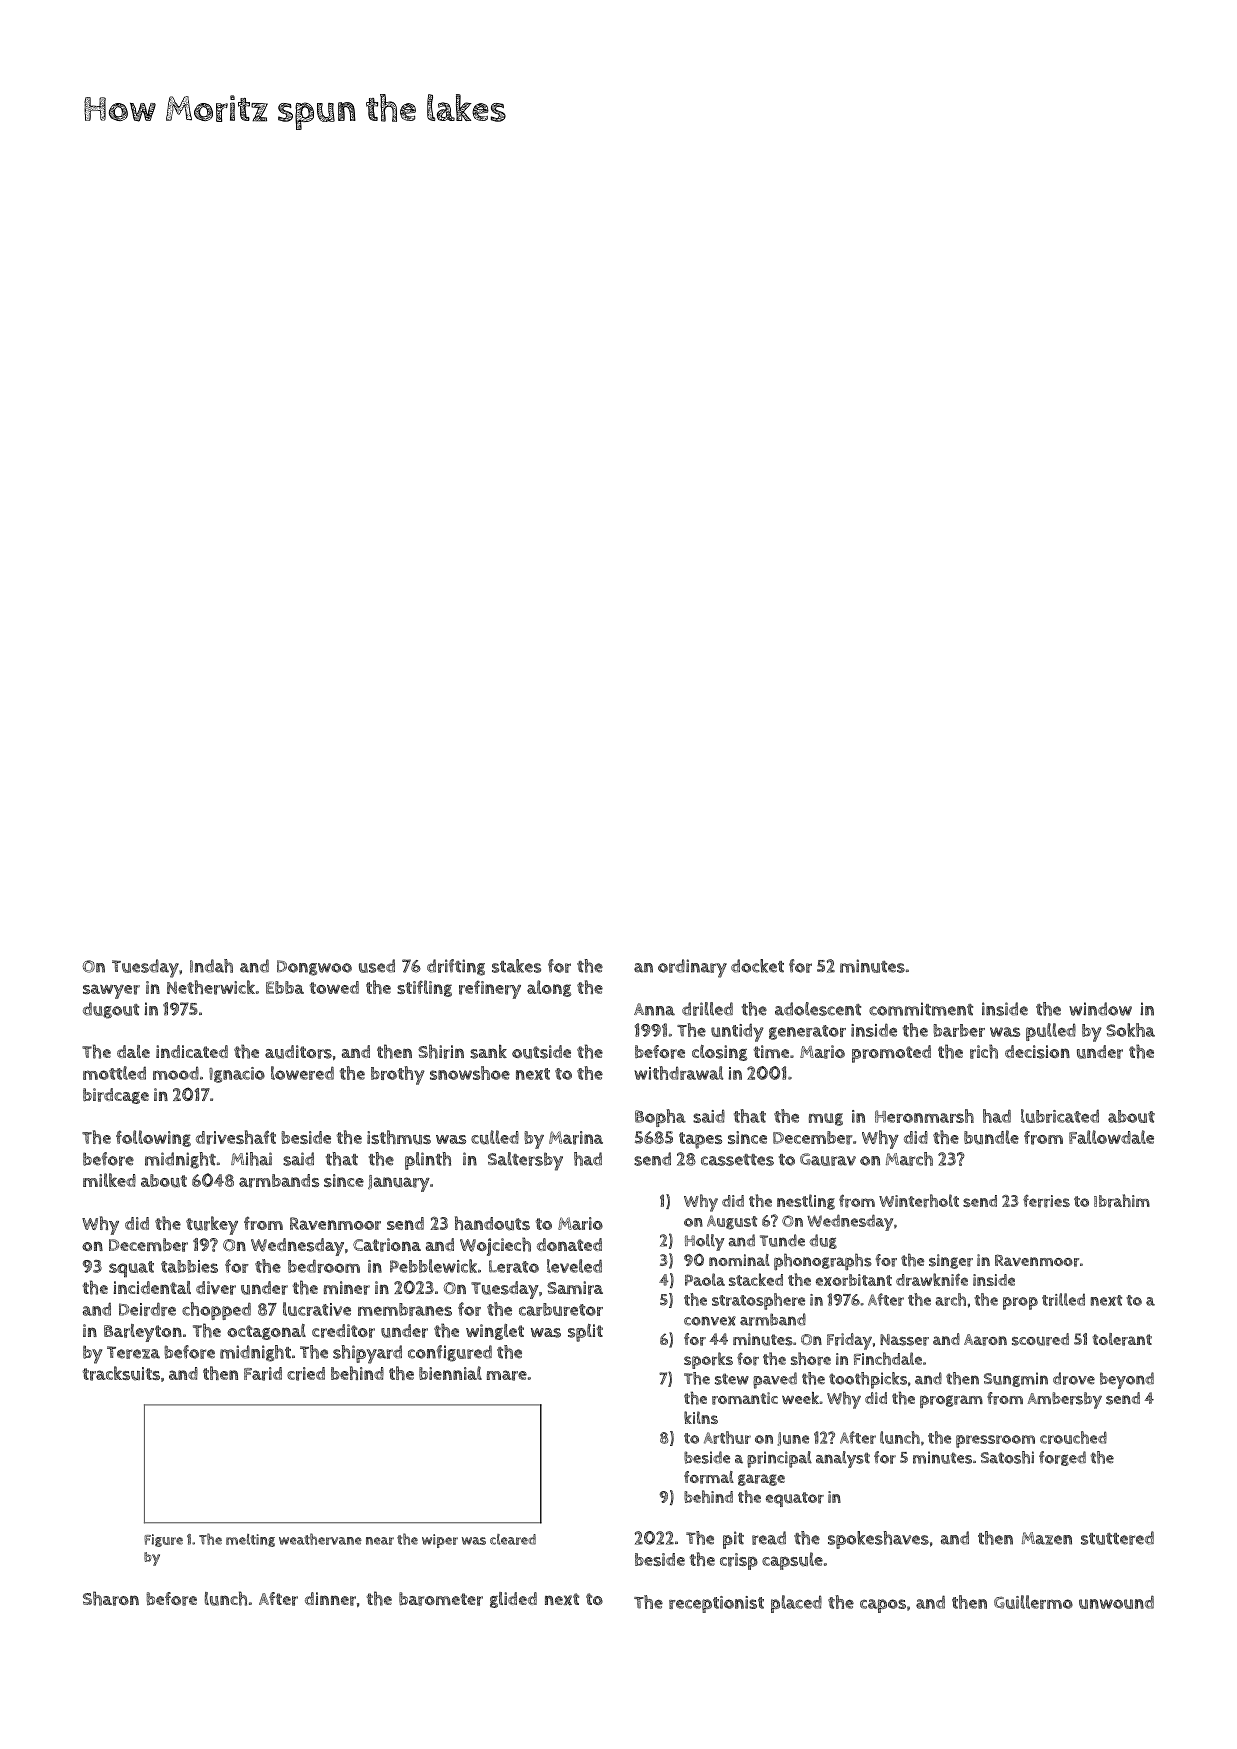  Describe the element at coordinates (121, 1373) in the document. I see `tracksuits` at that location.
